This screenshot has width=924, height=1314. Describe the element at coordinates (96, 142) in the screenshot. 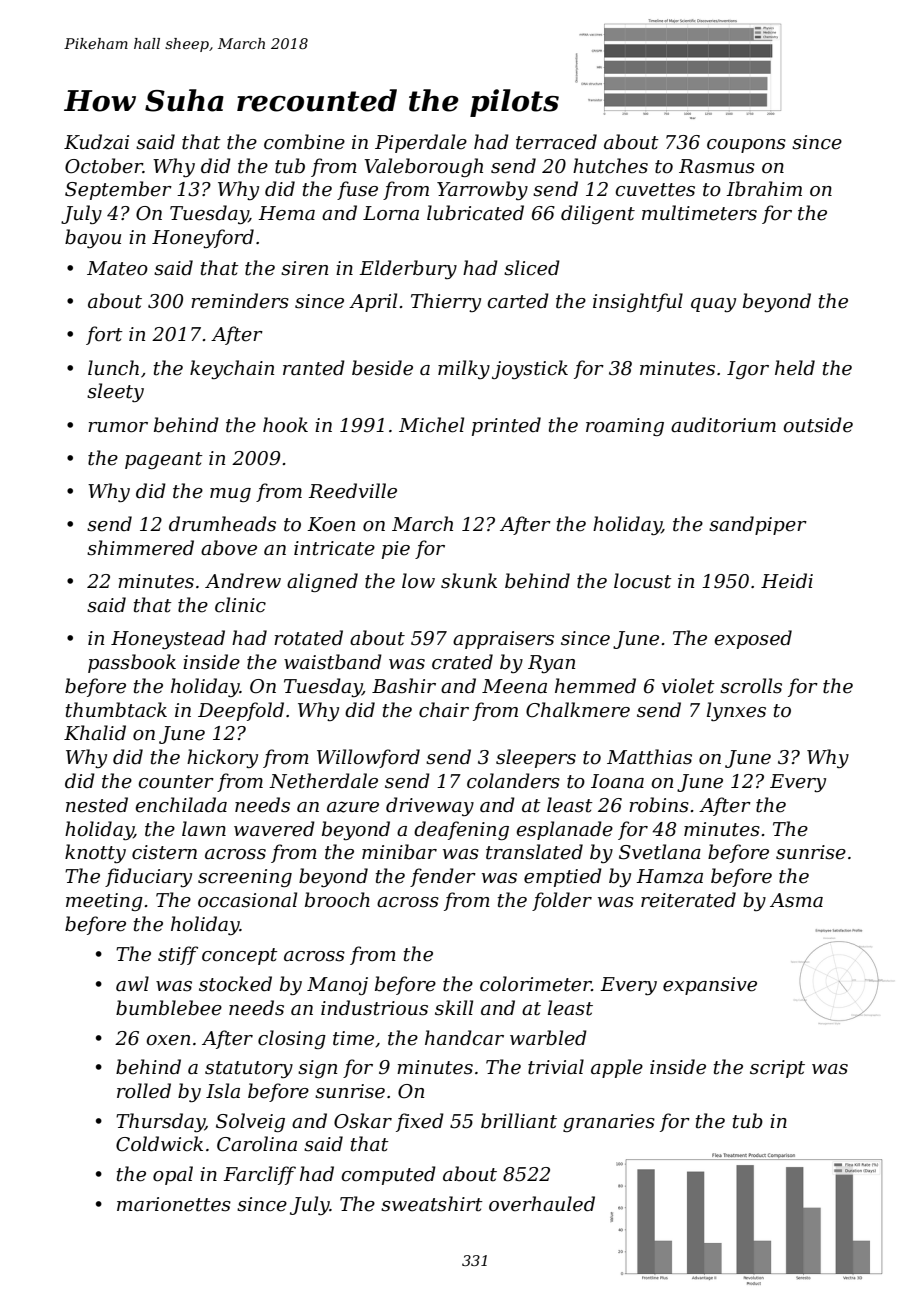

I see `Kudzai` at that location.
